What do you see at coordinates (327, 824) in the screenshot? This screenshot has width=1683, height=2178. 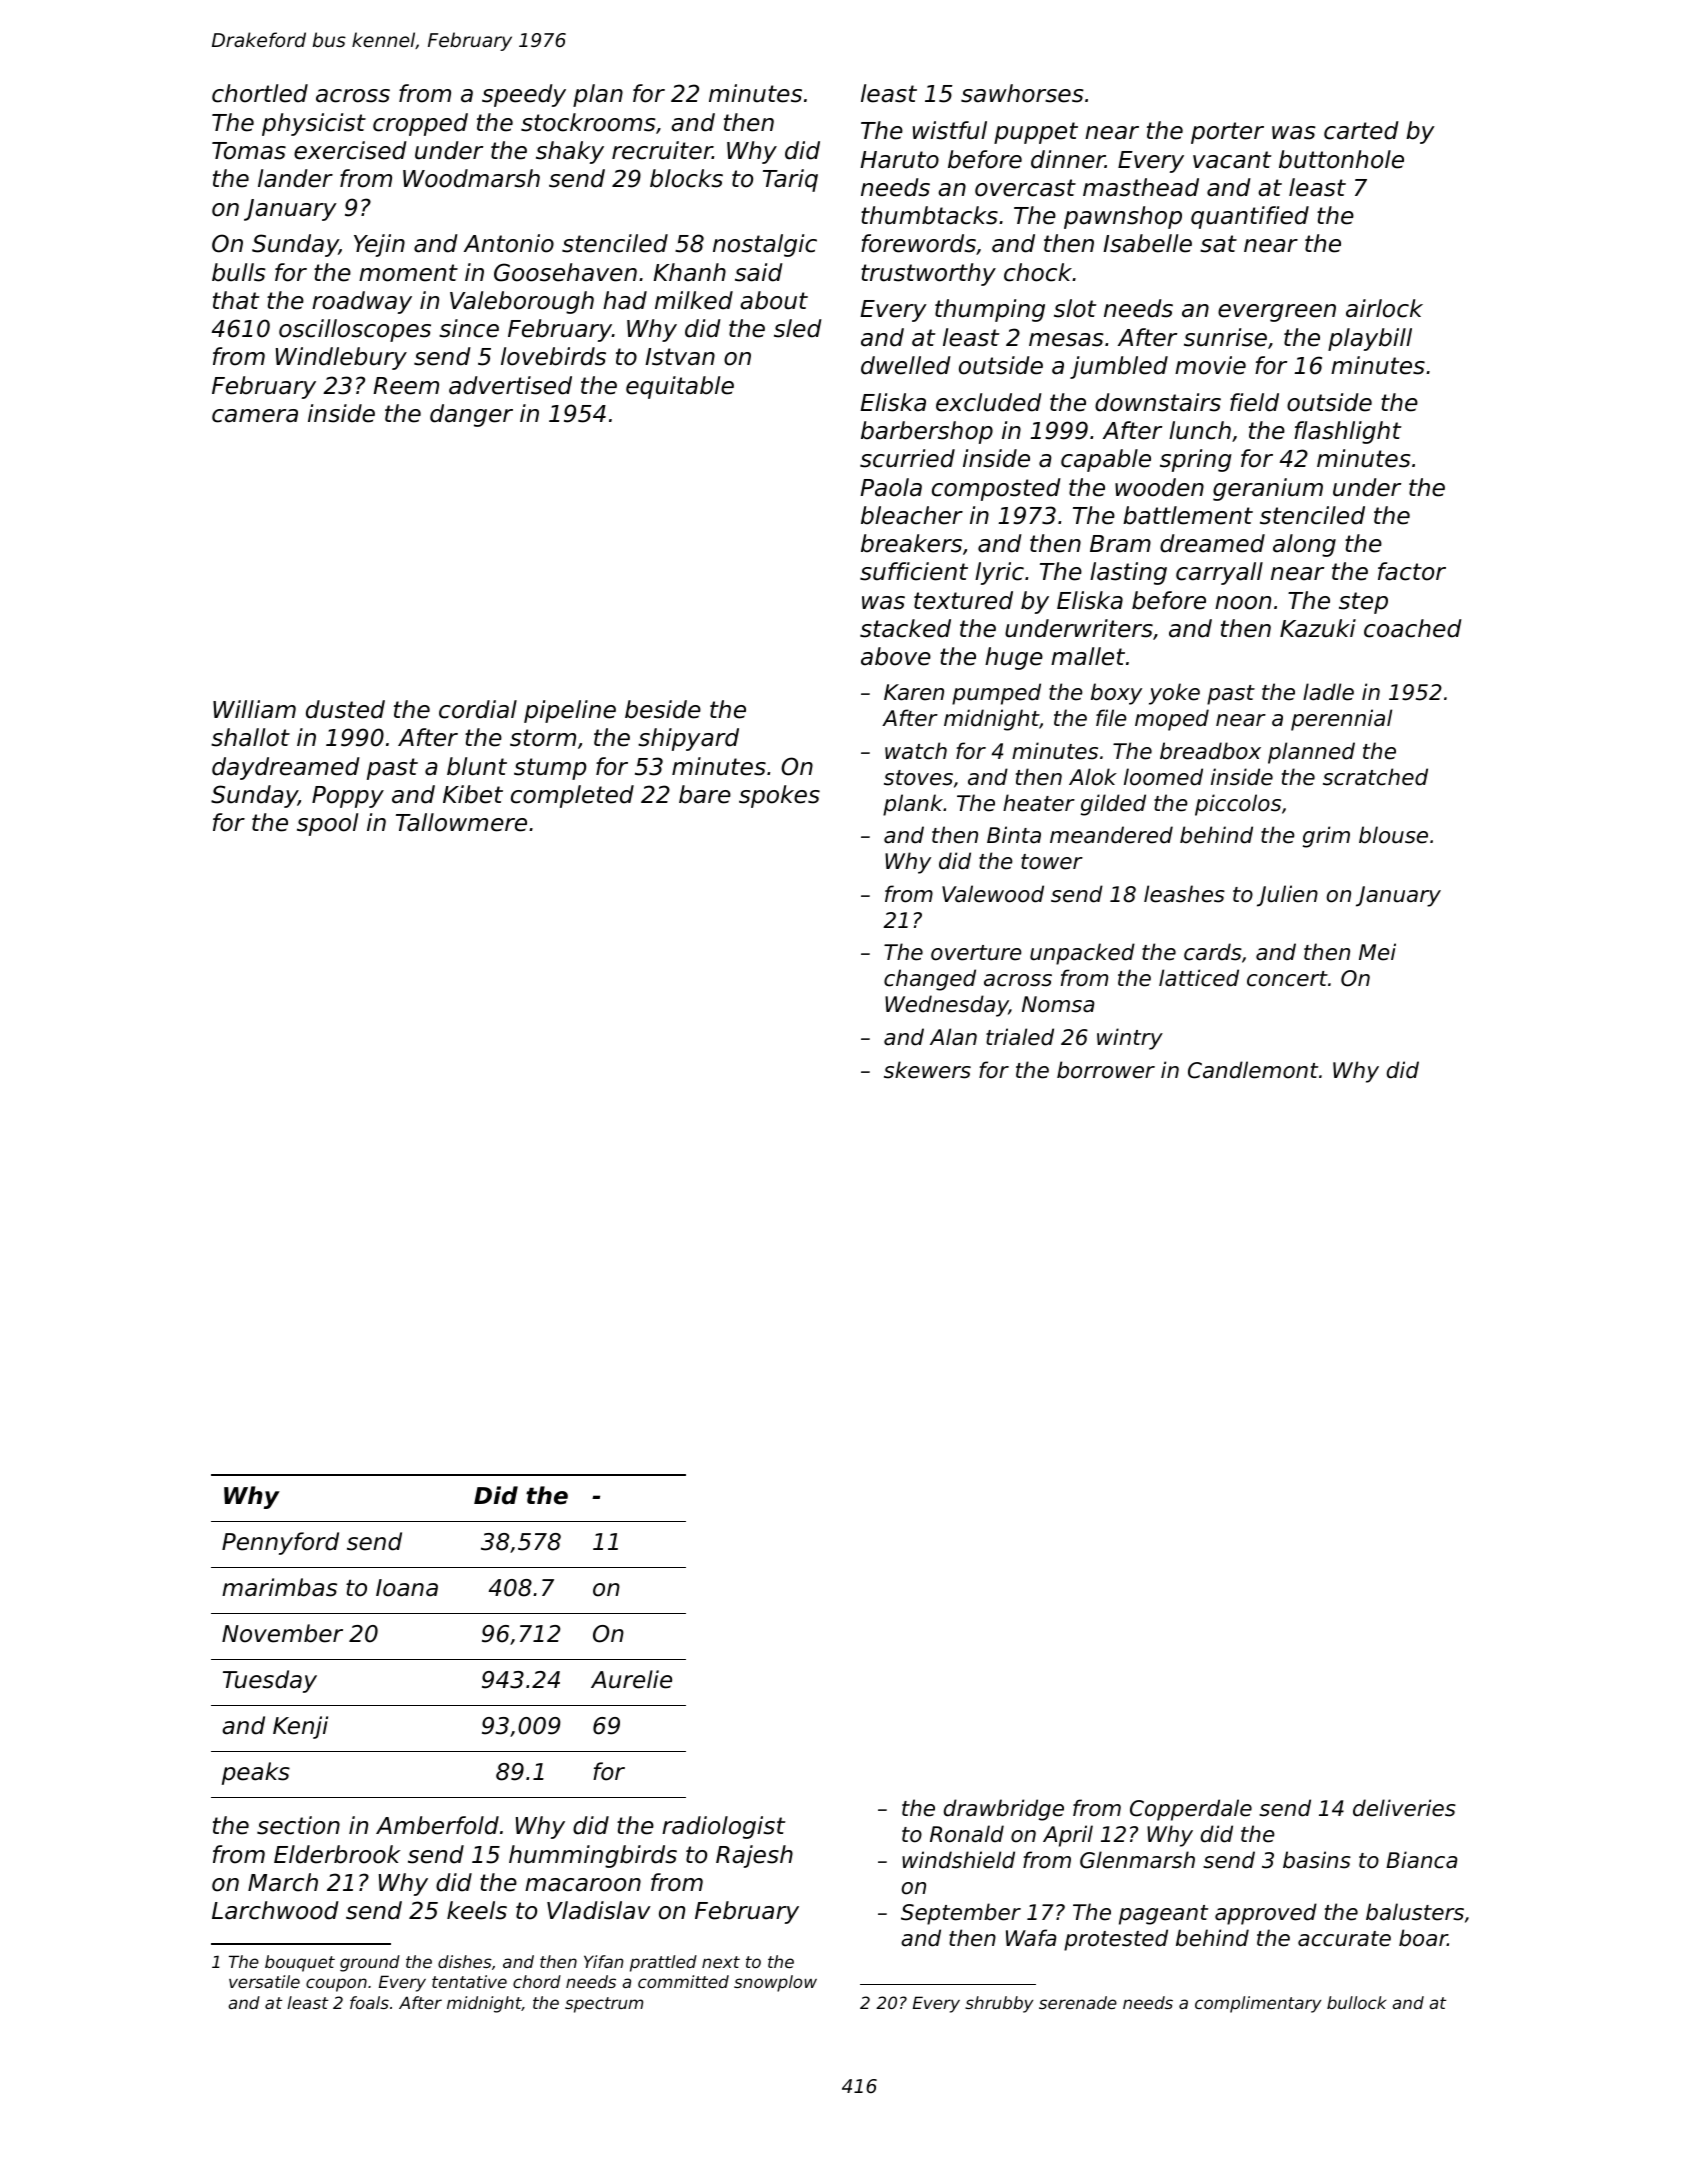 I see `spool` at bounding box center [327, 824].
